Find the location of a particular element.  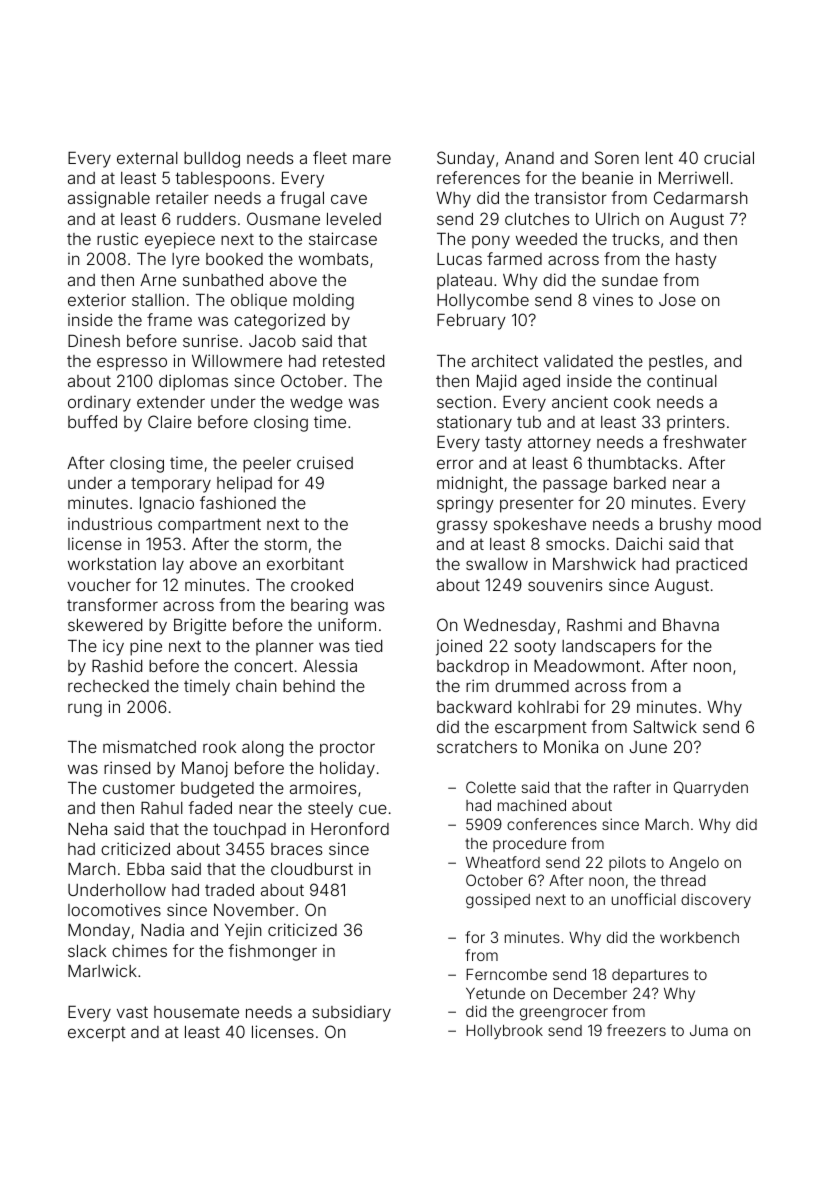

wombats is located at coordinates (333, 259).
